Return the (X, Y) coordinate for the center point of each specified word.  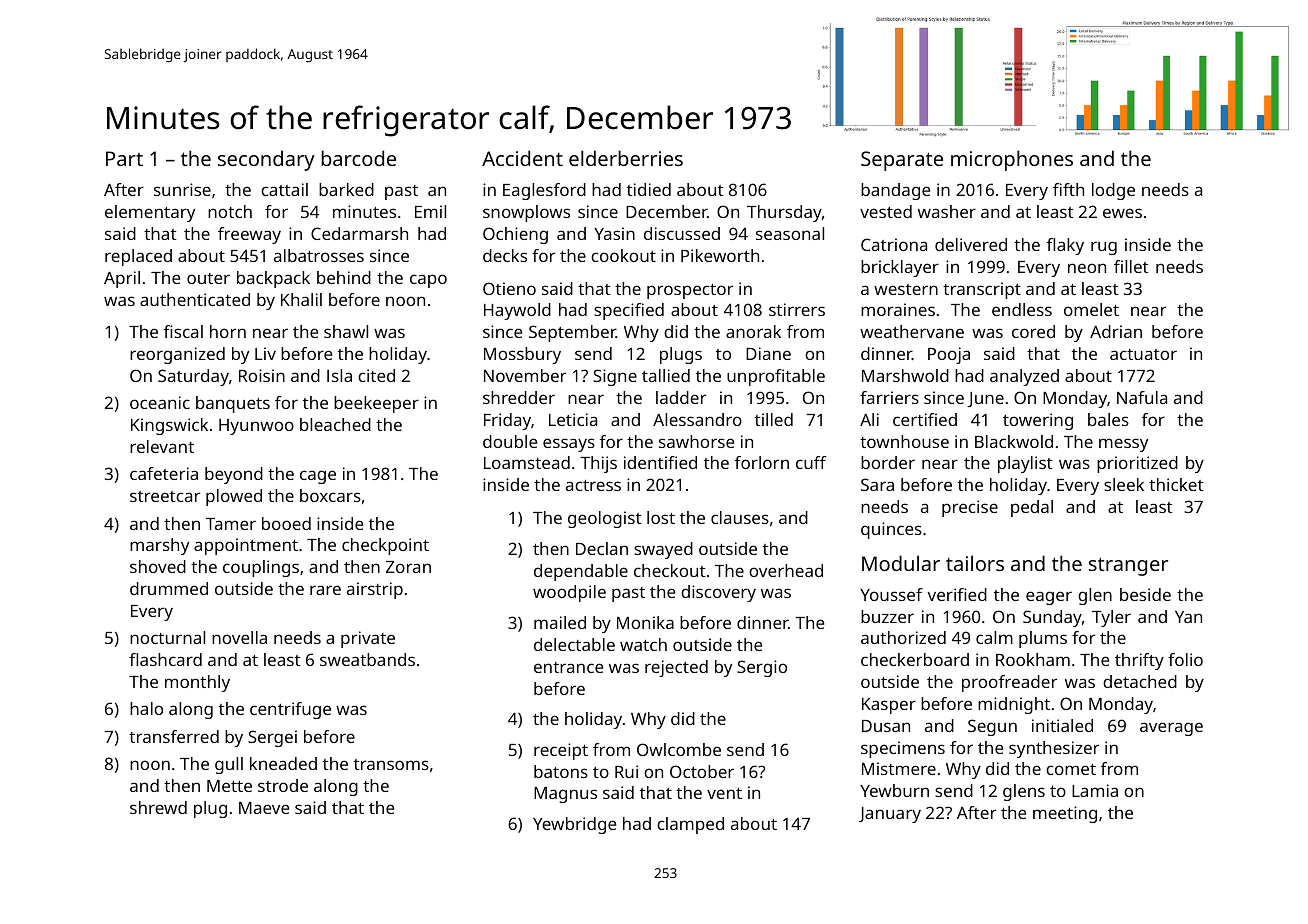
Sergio (762, 668)
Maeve (264, 808)
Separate (902, 161)
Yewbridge (574, 825)
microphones (1012, 160)
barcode (358, 158)
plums (1043, 639)
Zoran (408, 567)
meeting (1065, 814)
